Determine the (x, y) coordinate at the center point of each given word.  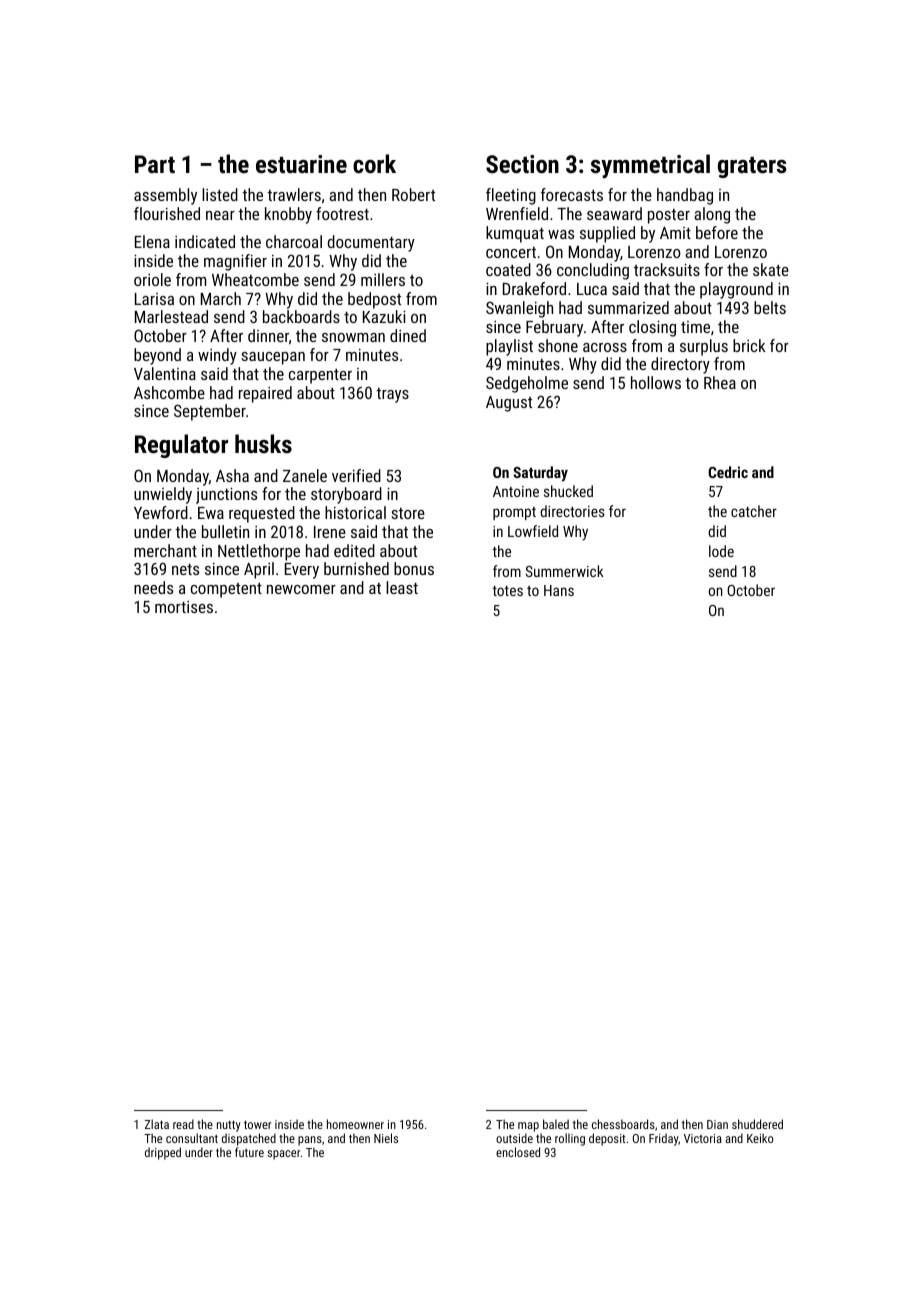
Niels (386, 1138)
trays (392, 395)
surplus (704, 347)
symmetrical (650, 166)
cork (374, 163)
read (183, 1124)
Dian (717, 1124)
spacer (284, 1155)
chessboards (623, 1124)
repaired (265, 394)
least (402, 587)
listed (220, 194)
